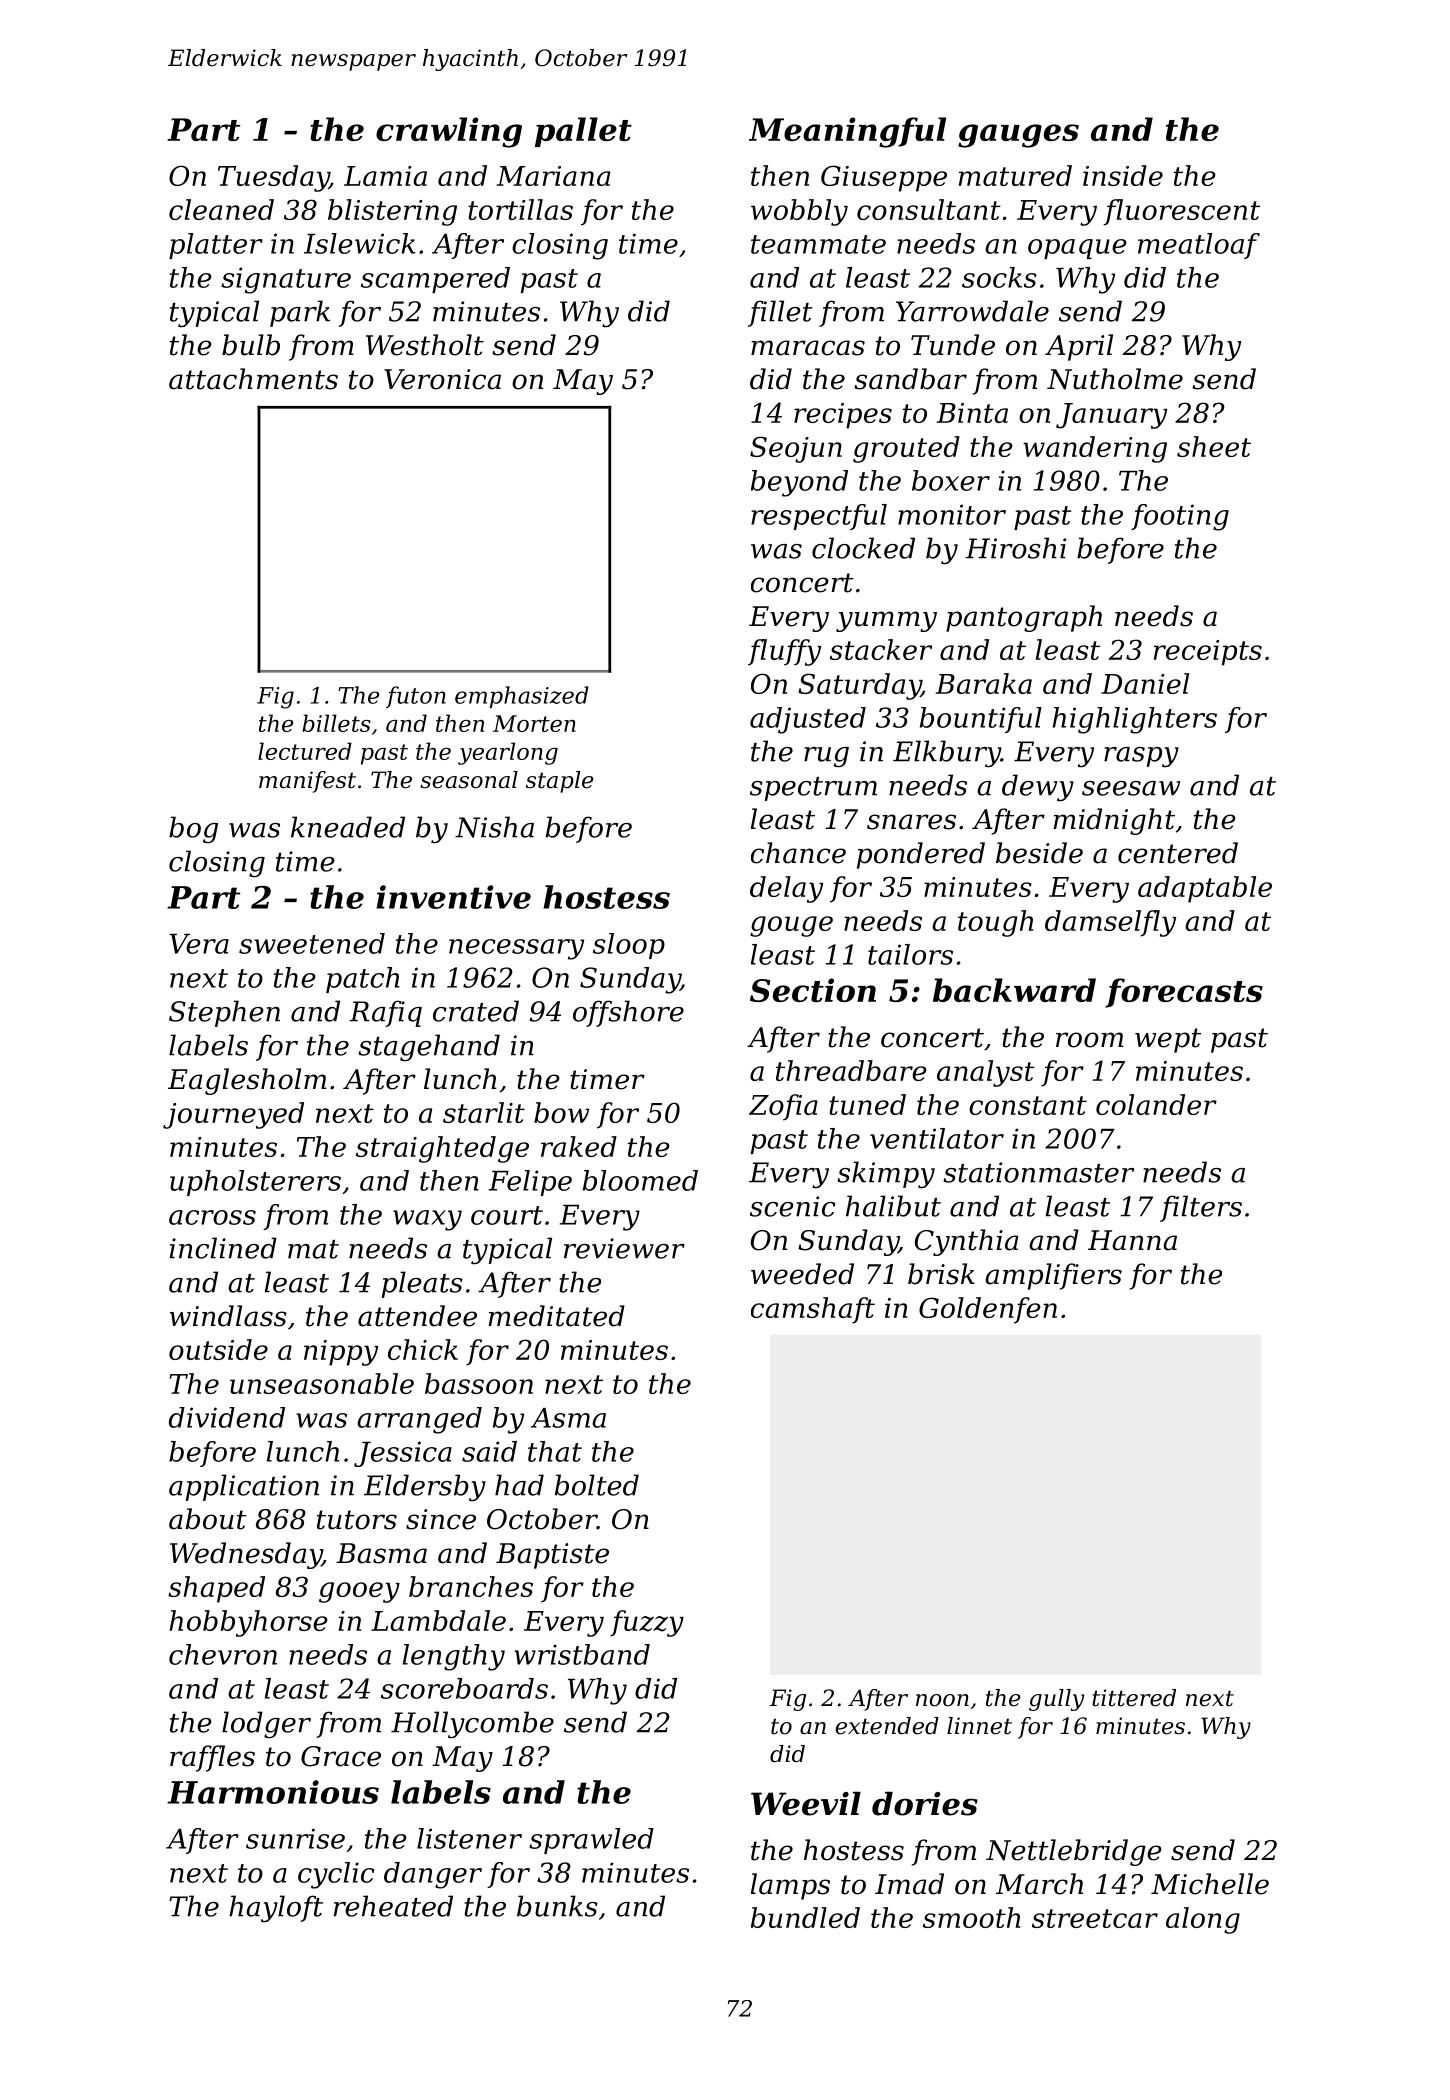 This image has height=2100, width=1450. What do you see at coordinates (806, 1803) in the image?
I see `Weevil` at bounding box center [806, 1803].
